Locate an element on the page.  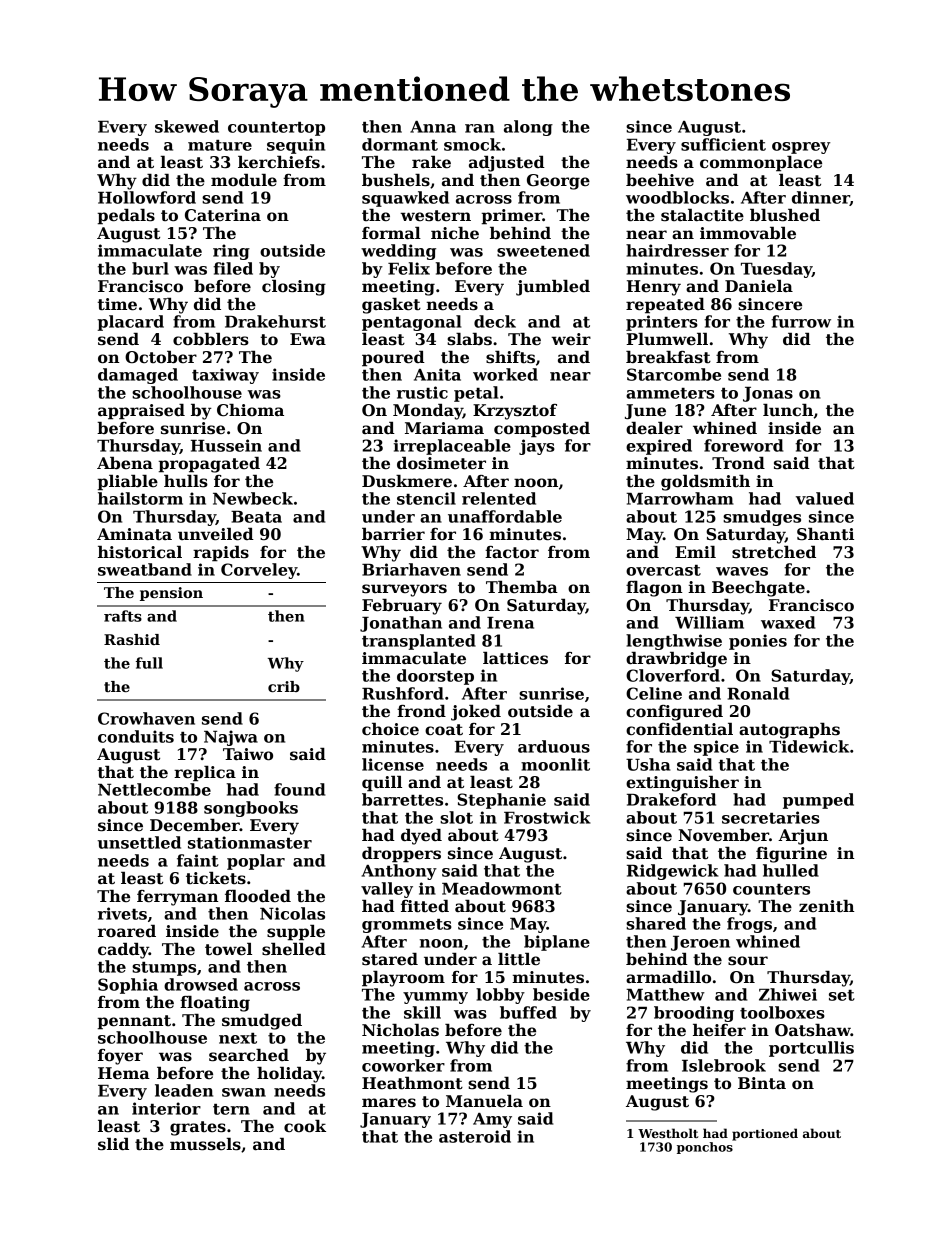
portioned is located at coordinates (765, 1134).
